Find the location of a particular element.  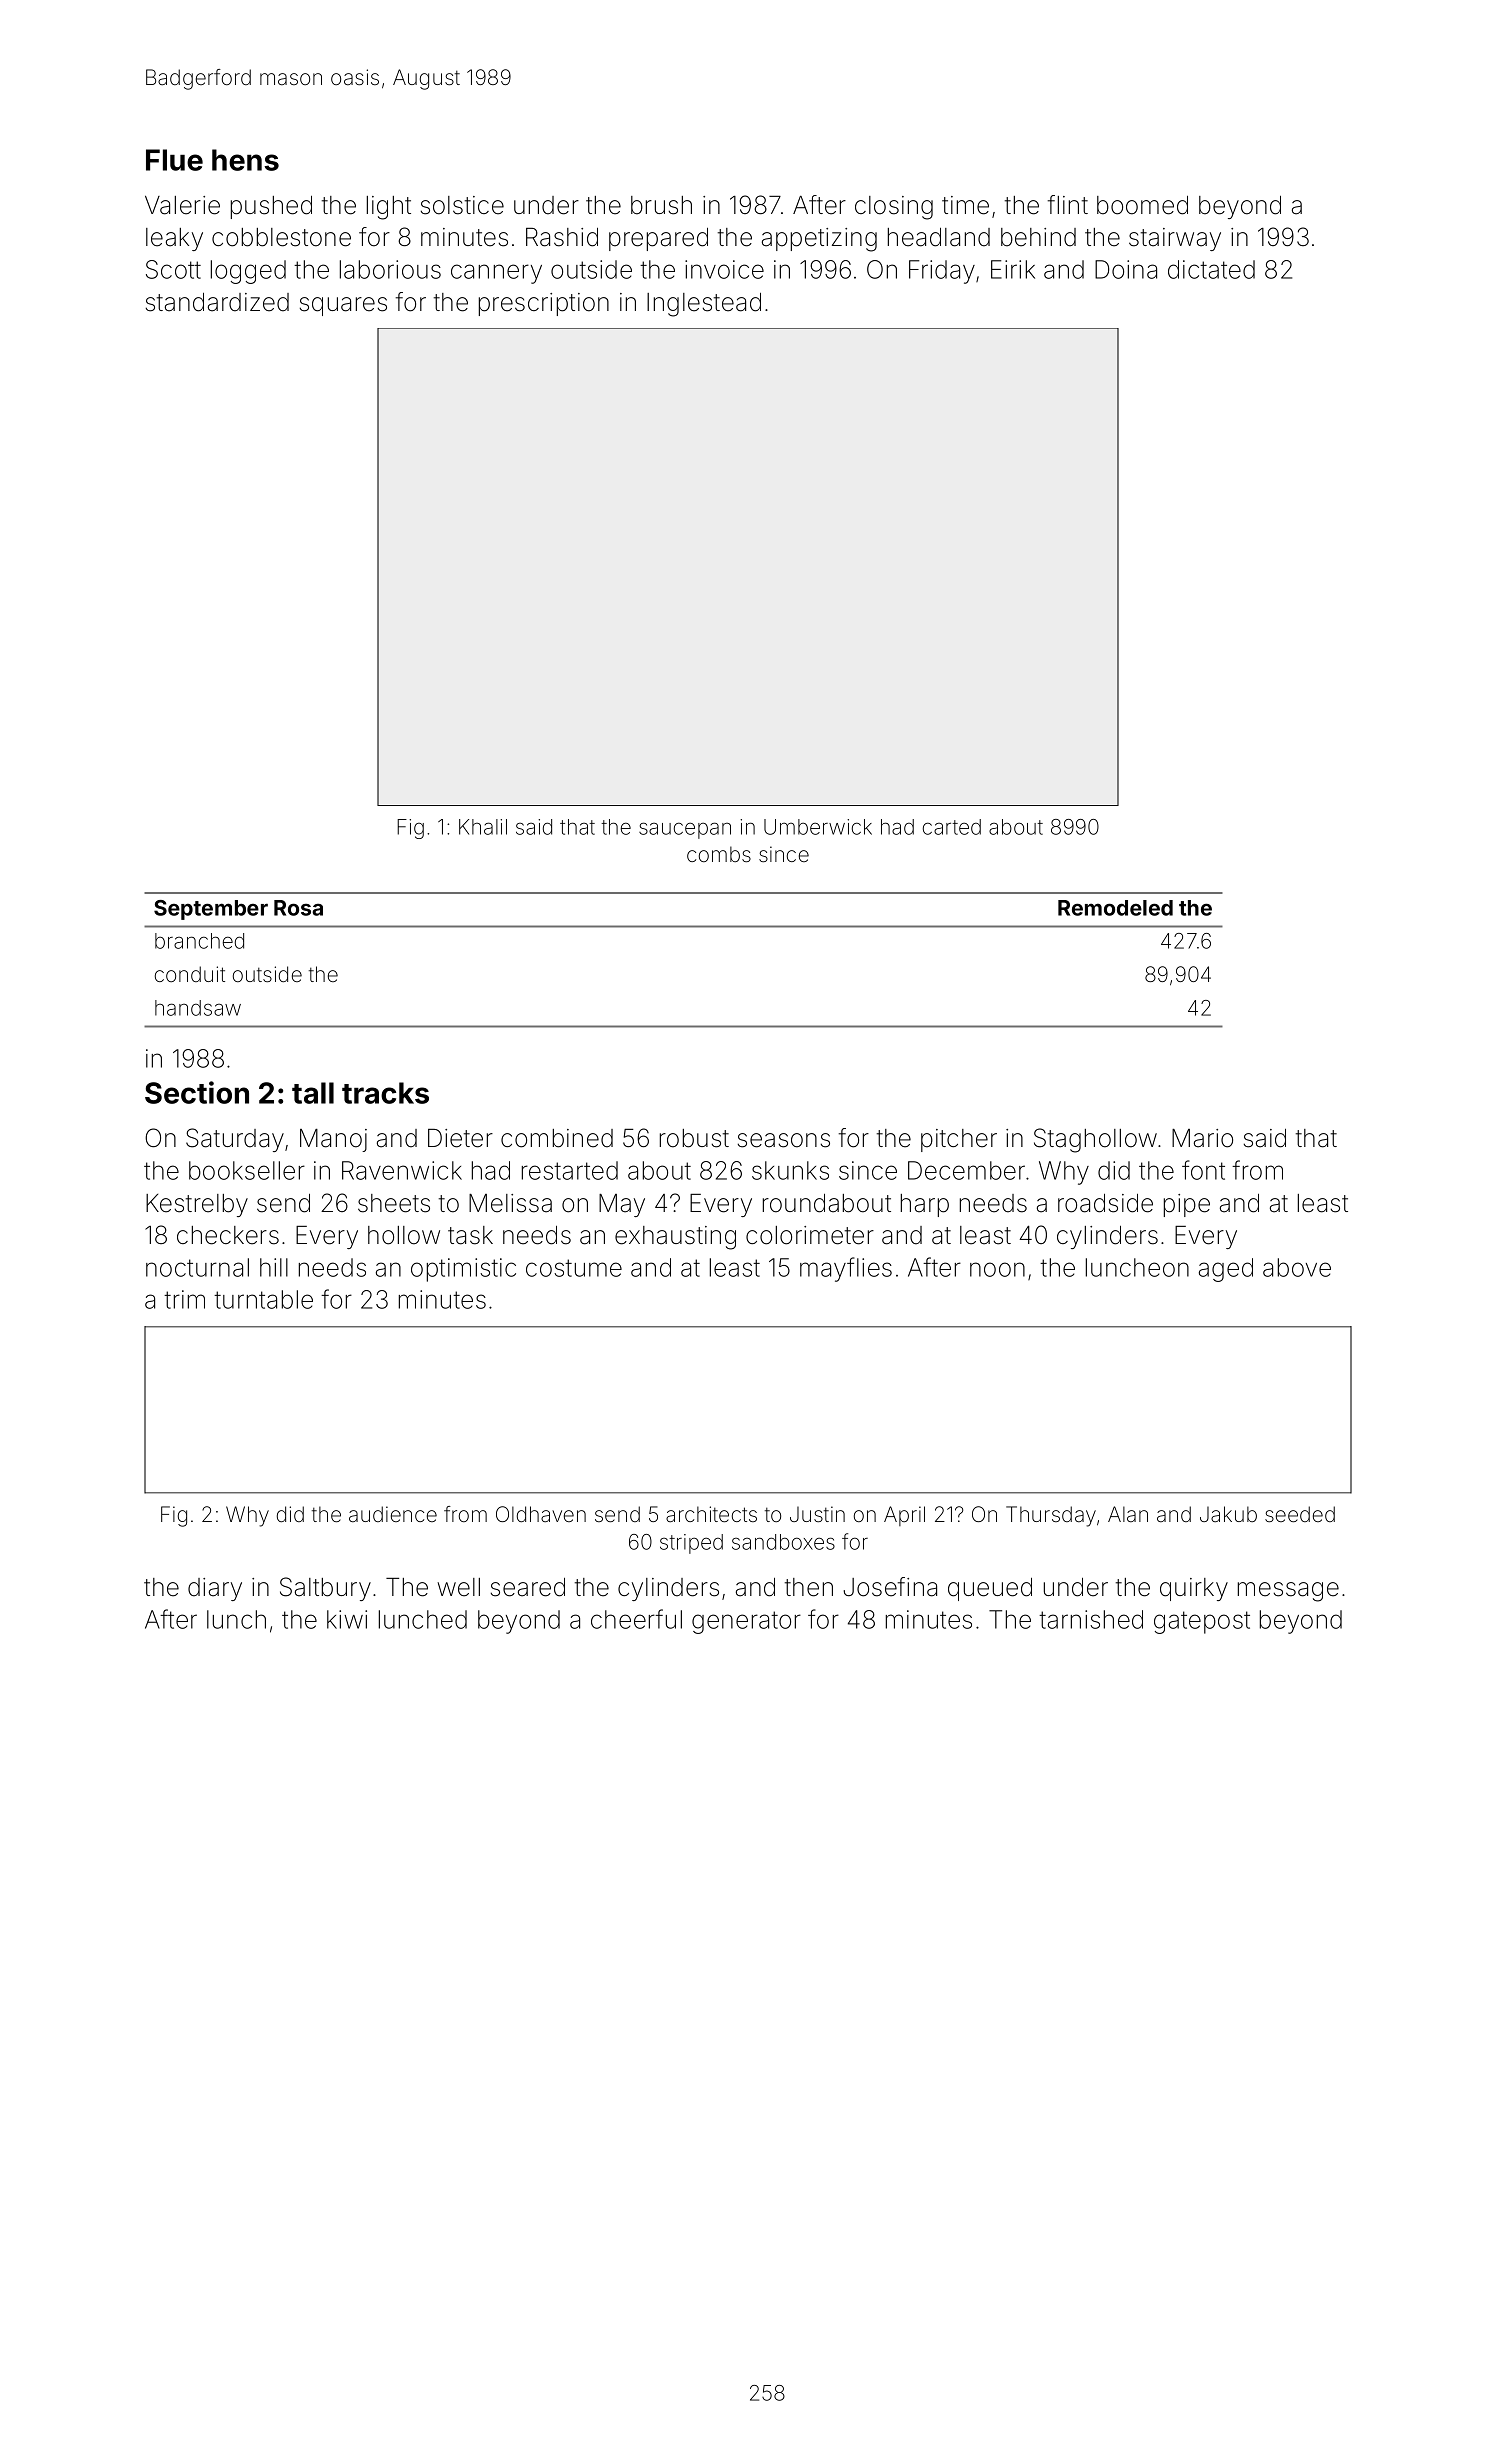

tall is located at coordinates (313, 1093).
